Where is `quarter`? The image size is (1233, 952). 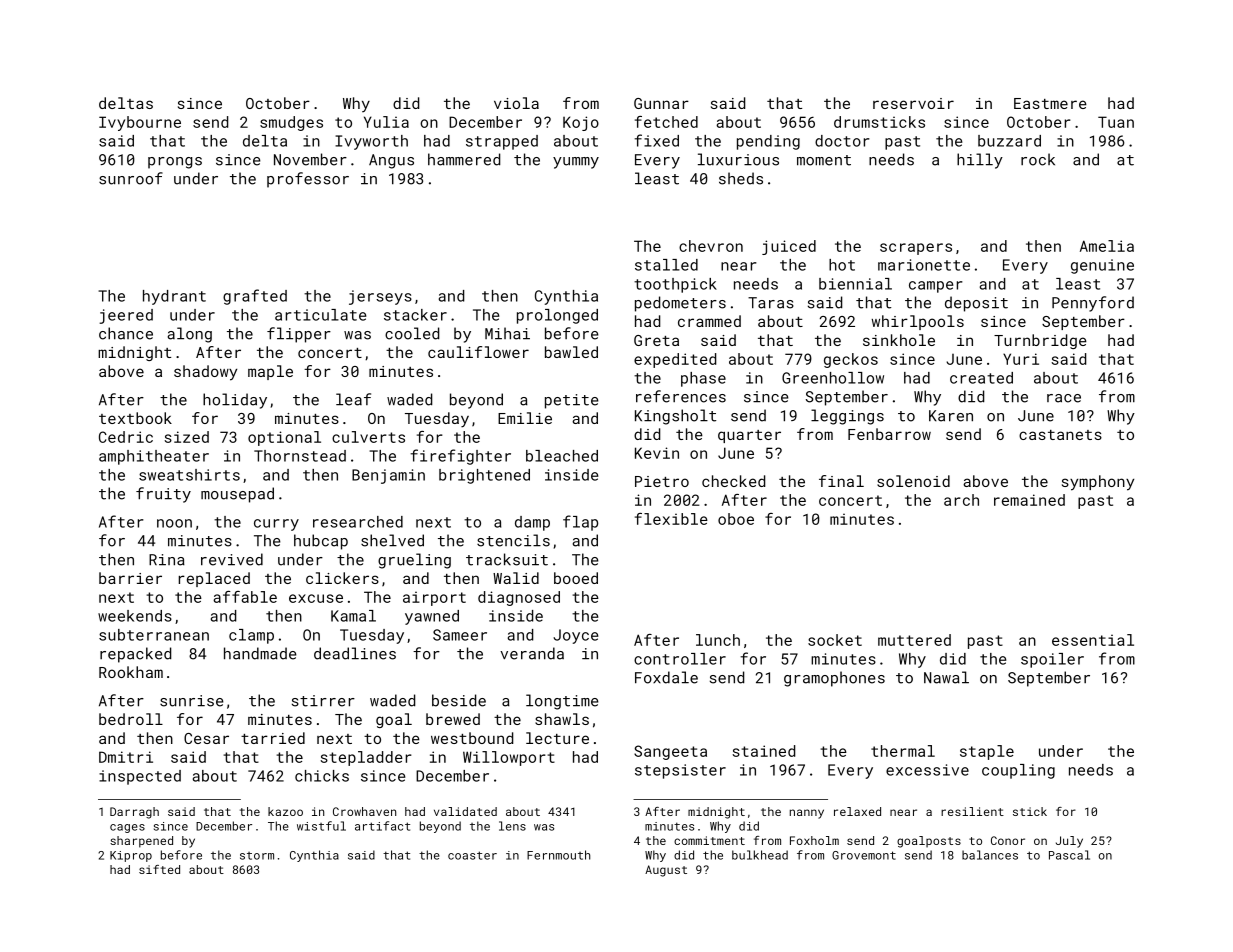
quarter is located at coordinates (749, 436).
